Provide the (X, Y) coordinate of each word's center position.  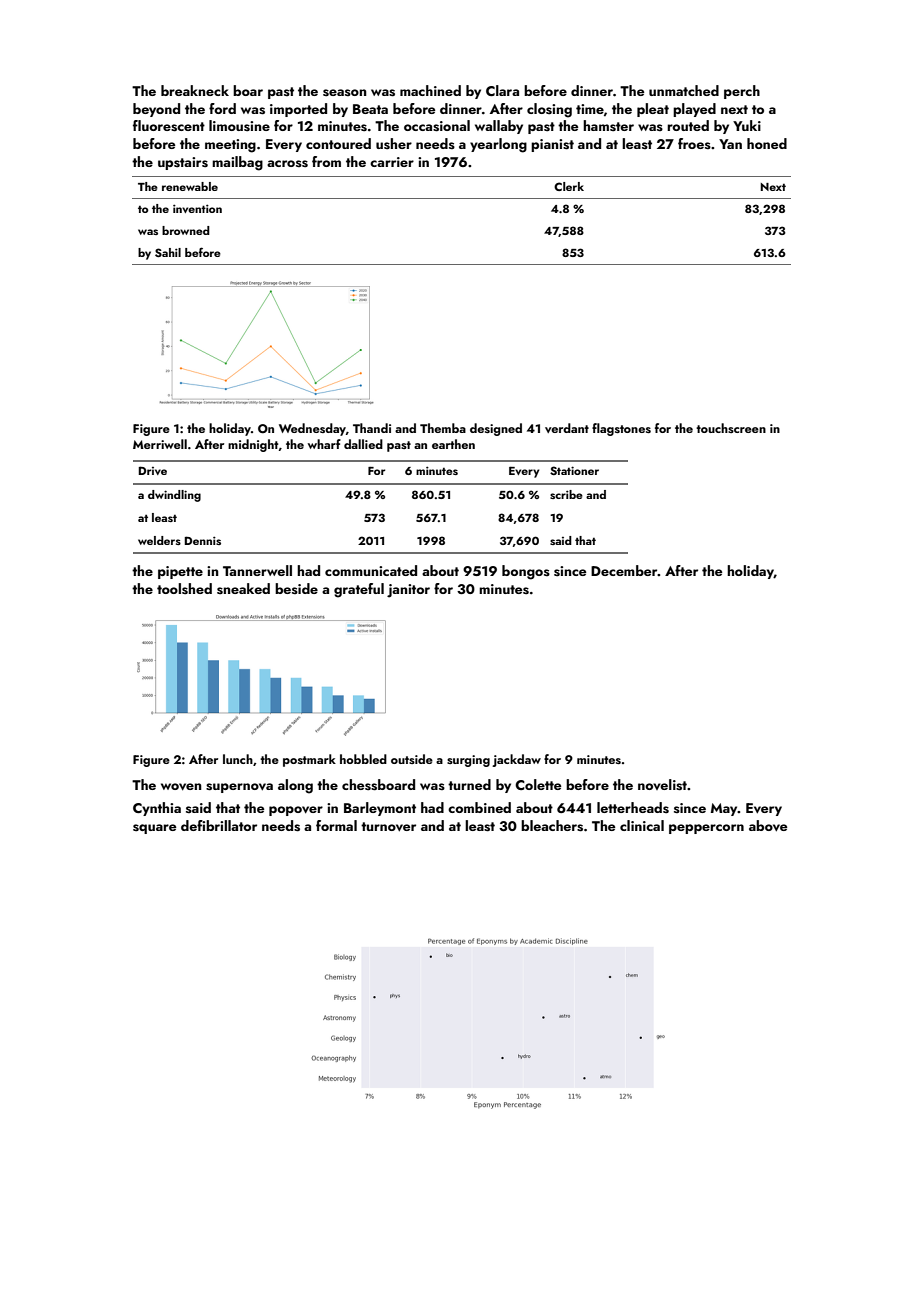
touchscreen (731, 428)
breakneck (195, 90)
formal (336, 825)
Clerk (569, 186)
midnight (253, 445)
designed (496, 429)
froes (694, 143)
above (768, 826)
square (154, 829)
